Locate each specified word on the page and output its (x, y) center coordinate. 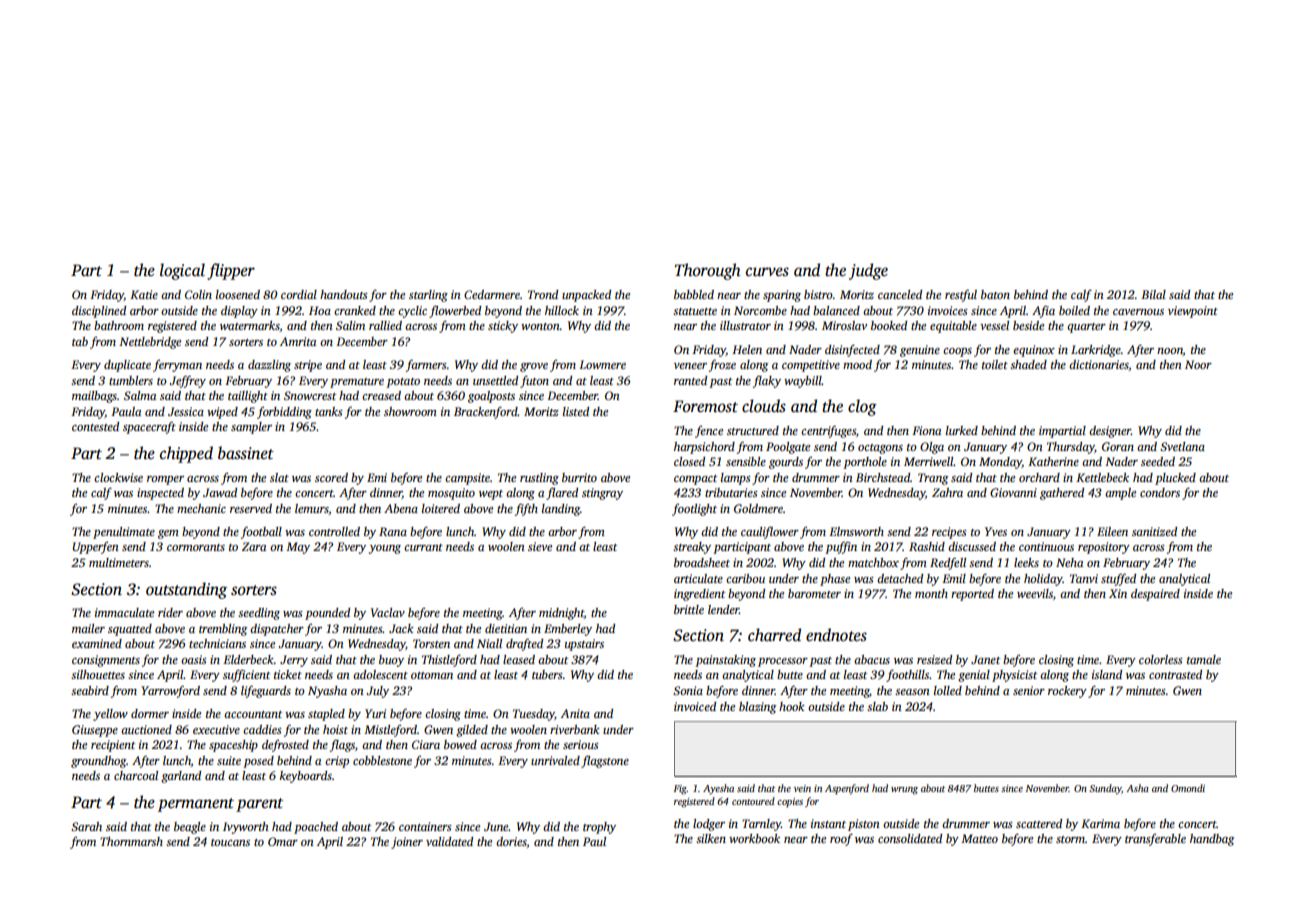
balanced (836, 310)
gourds (786, 463)
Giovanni (1013, 492)
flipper (231, 271)
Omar (283, 841)
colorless (1161, 659)
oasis (194, 659)
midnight (561, 614)
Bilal (1153, 294)
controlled (334, 531)
